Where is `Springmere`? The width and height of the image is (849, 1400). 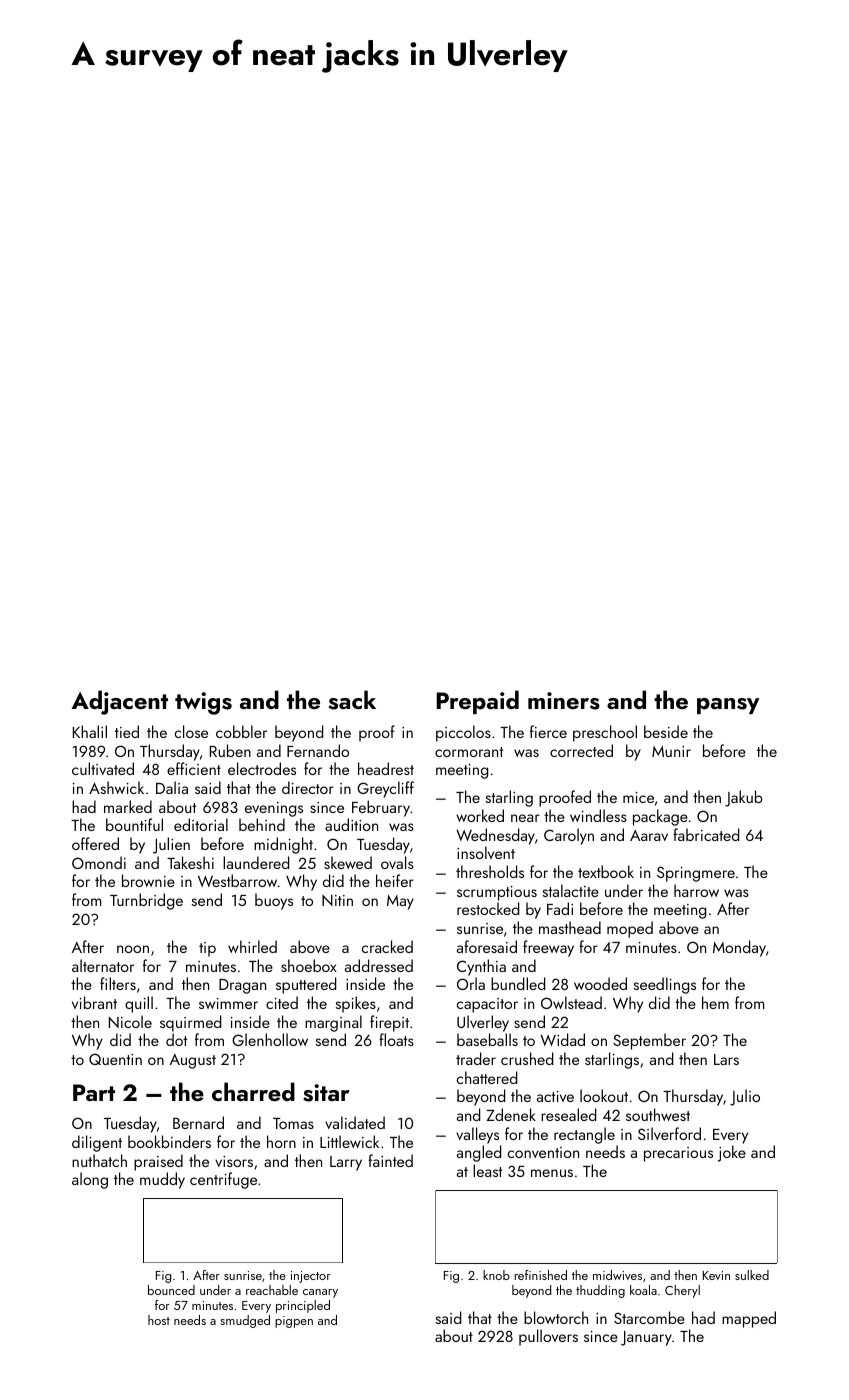
Springmere is located at coordinates (696, 874).
